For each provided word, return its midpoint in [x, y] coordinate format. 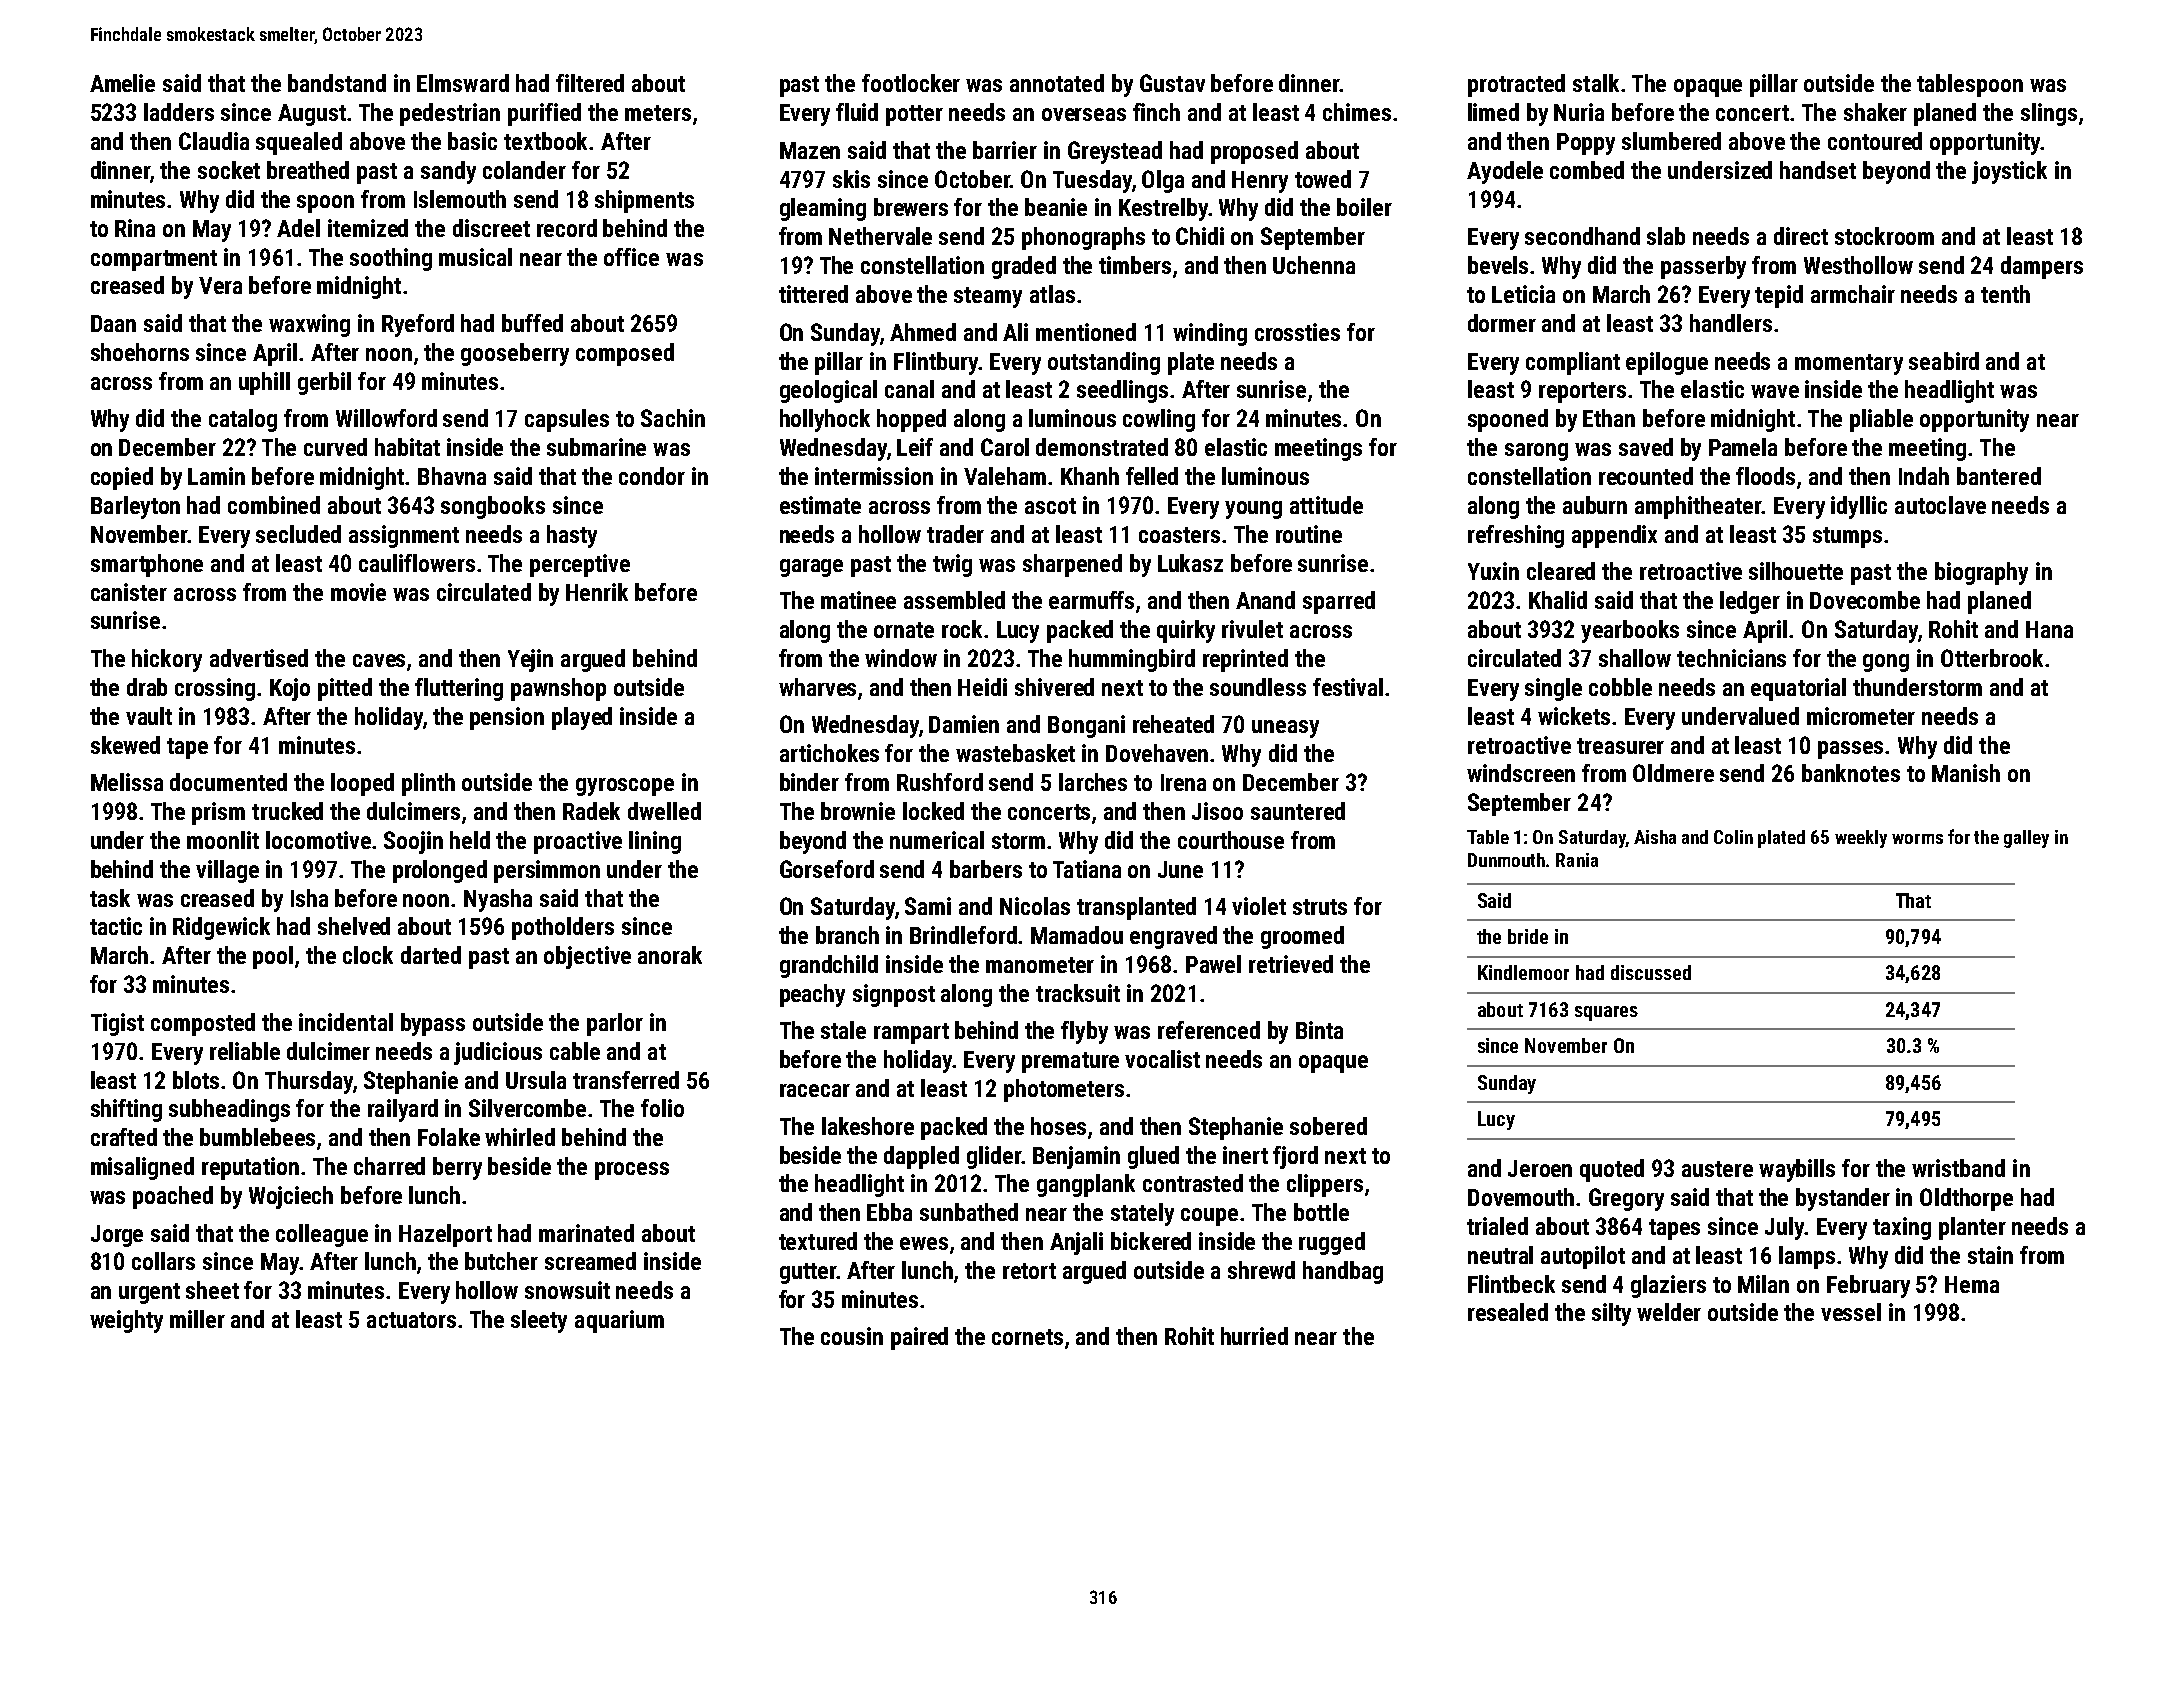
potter [914, 115]
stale [843, 1030]
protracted [1516, 85]
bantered [1999, 476]
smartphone [147, 565]
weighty [126, 1321]
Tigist [117, 1024]
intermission [874, 476]
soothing [391, 259]
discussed [1651, 972]
